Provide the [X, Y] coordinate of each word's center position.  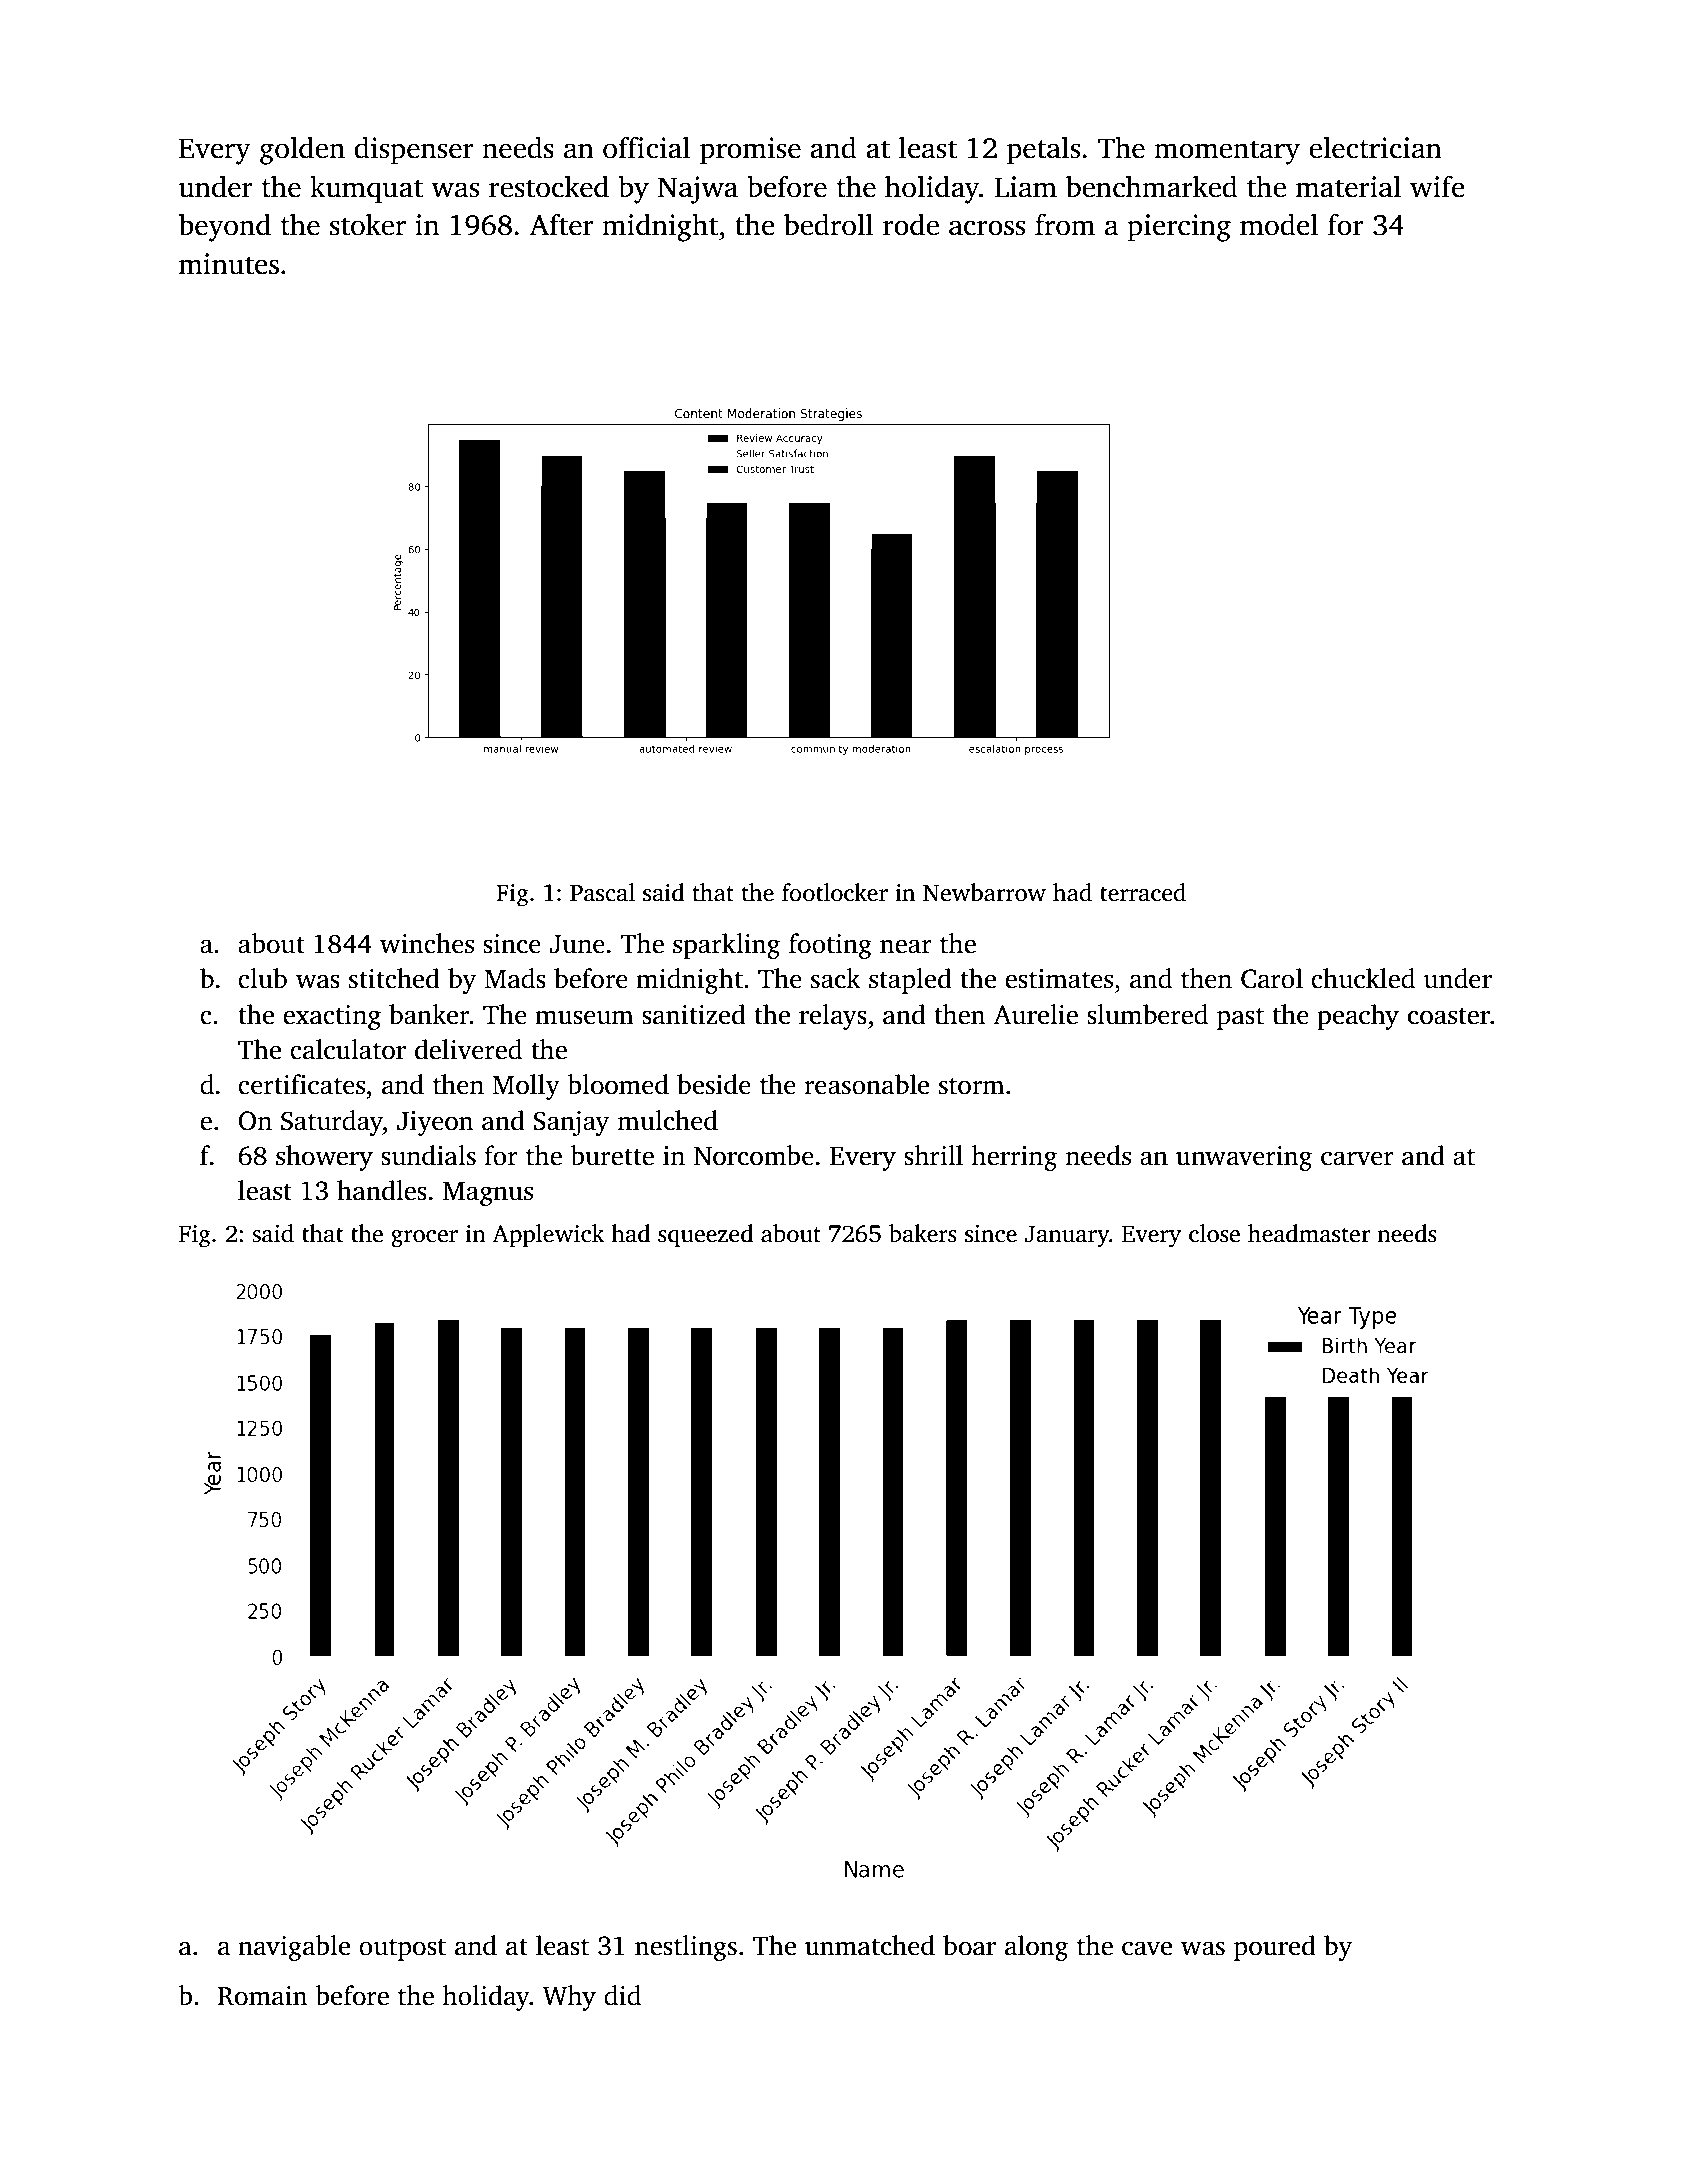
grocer [424, 1239]
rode [911, 224]
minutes [229, 264]
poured [1275, 1948]
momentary [1227, 152]
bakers [923, 1233]
